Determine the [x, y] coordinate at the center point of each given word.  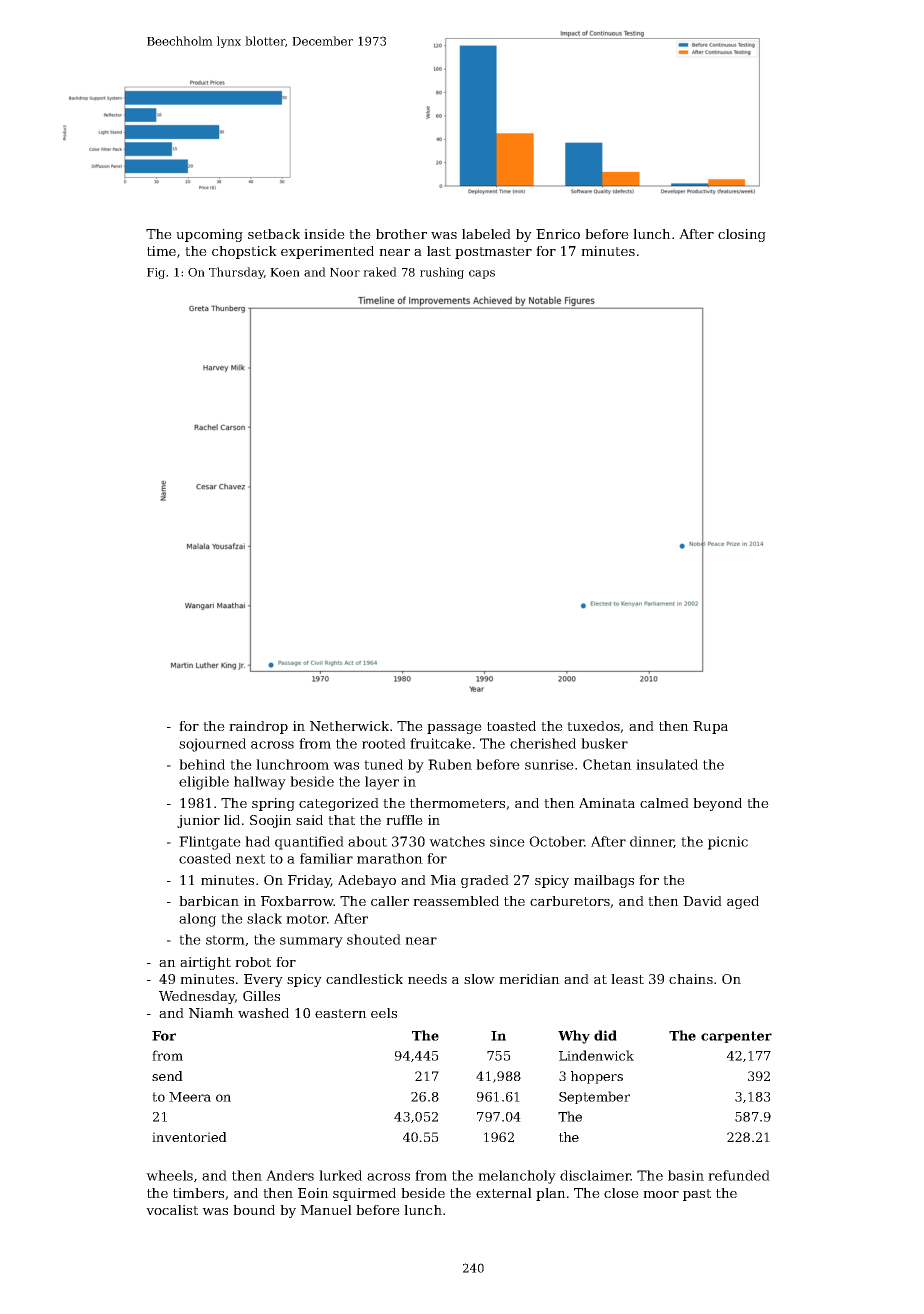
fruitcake [440, 743]
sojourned [212, 745]
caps [482, 274]
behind [202, 764]
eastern [341, 1013]
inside [324, 234]
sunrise [549, 764]
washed [263, 1013]
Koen [285, 272]
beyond [717, 804]
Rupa [710, 727]
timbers [198, 1193]
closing [742, 235]
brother [401, 234]
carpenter [736, 1037]
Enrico [558, 234]
